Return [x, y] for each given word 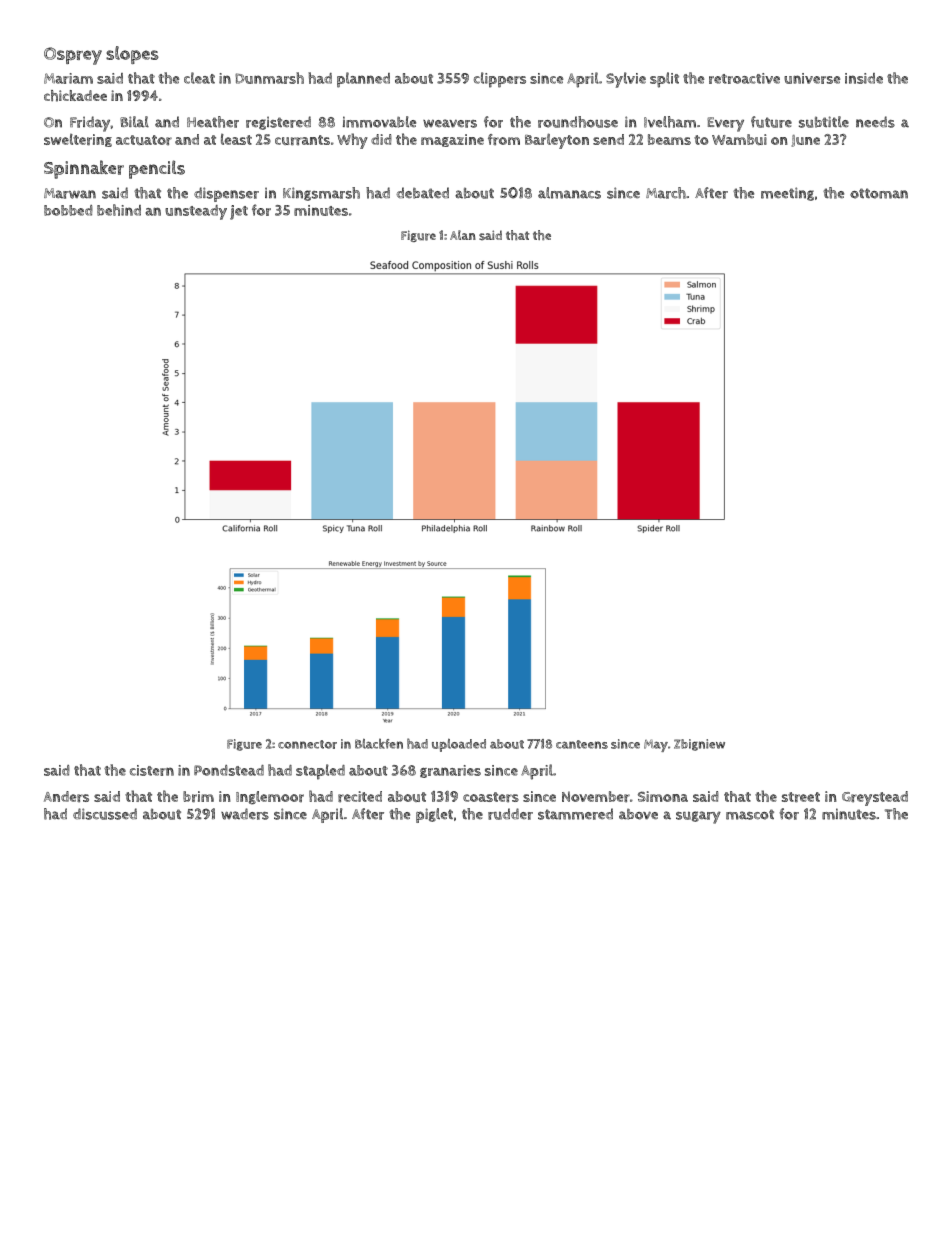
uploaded [459, 745]
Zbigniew [699, 745]
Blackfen [379, 744]
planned [363, 80]
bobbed [68, 210]
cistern [152, 770]
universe [812, 78]
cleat [199, 78]
